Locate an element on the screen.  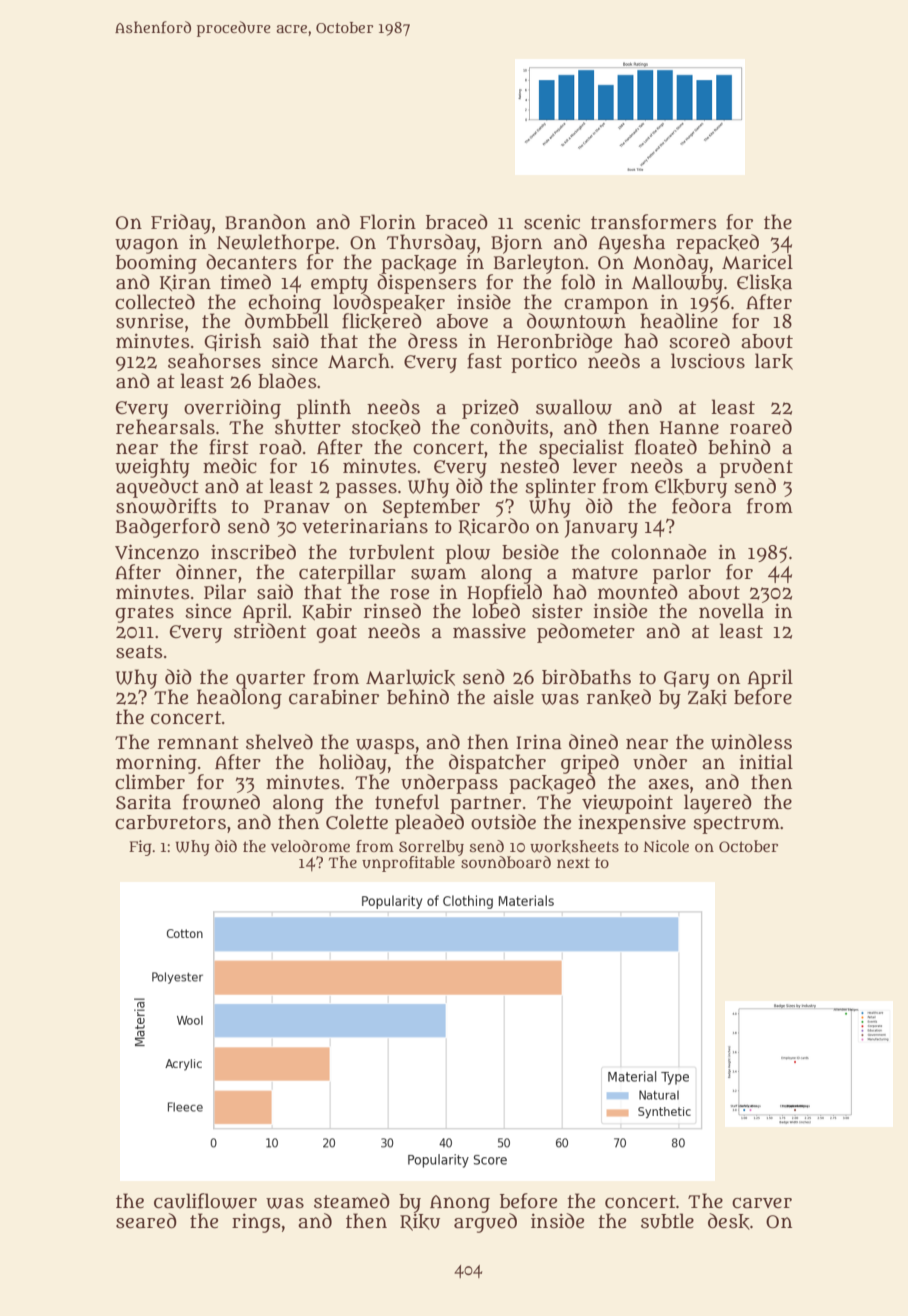
blades is located at coordinates (287, 381).
